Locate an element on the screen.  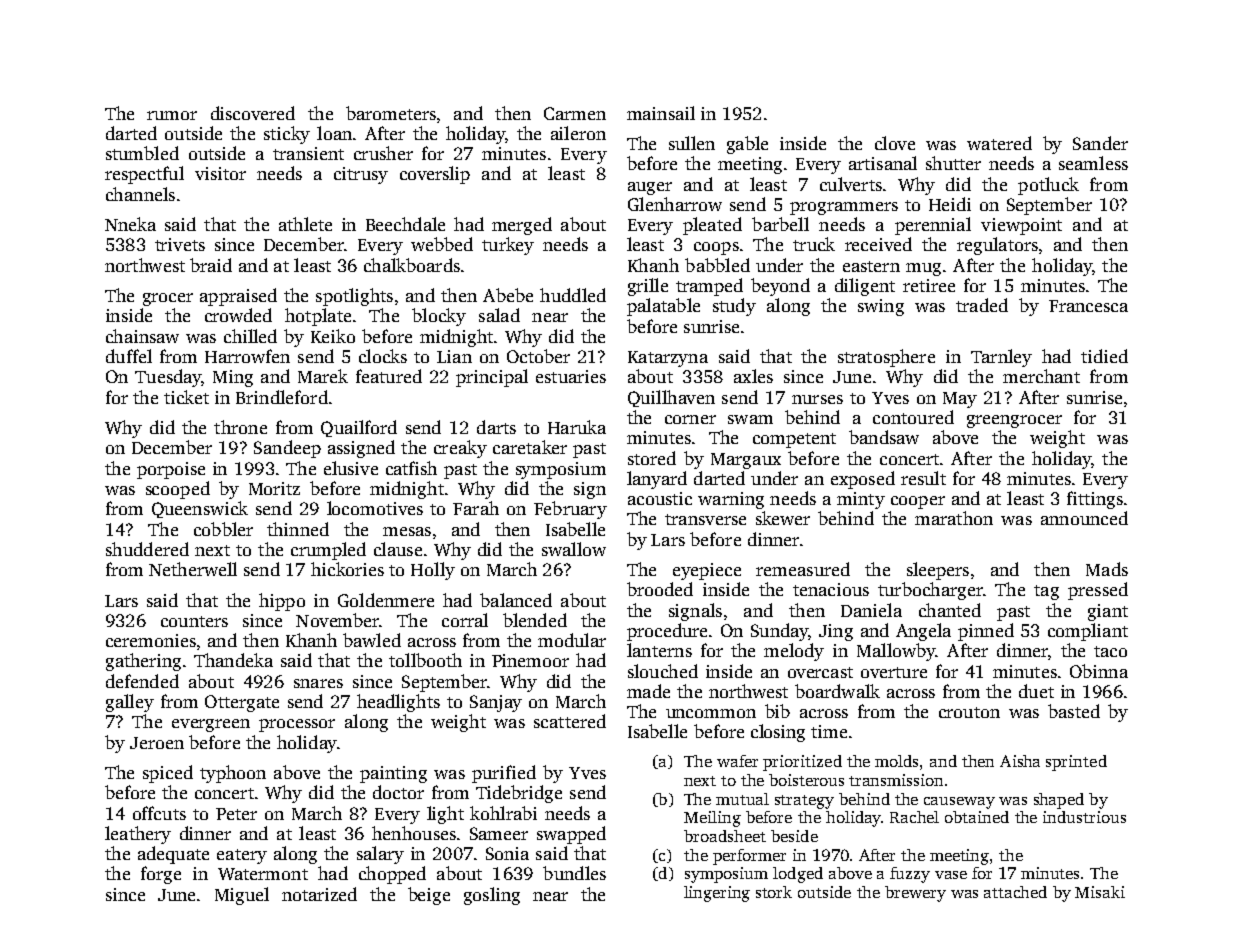
Sander is located at coordinates (1100, 143).
